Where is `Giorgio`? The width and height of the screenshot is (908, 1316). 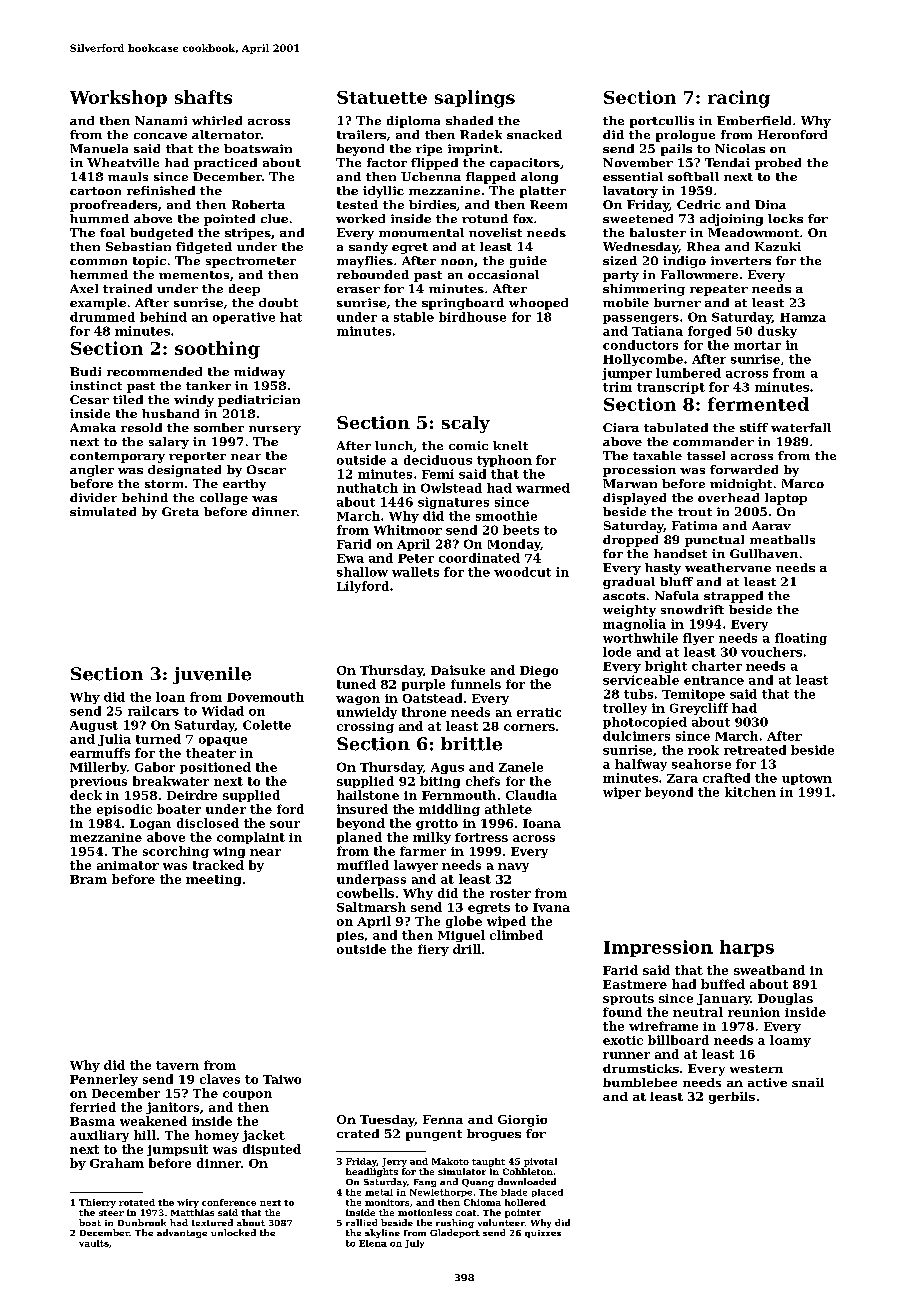 Giorgio is located at coordinates (522, 1121).
